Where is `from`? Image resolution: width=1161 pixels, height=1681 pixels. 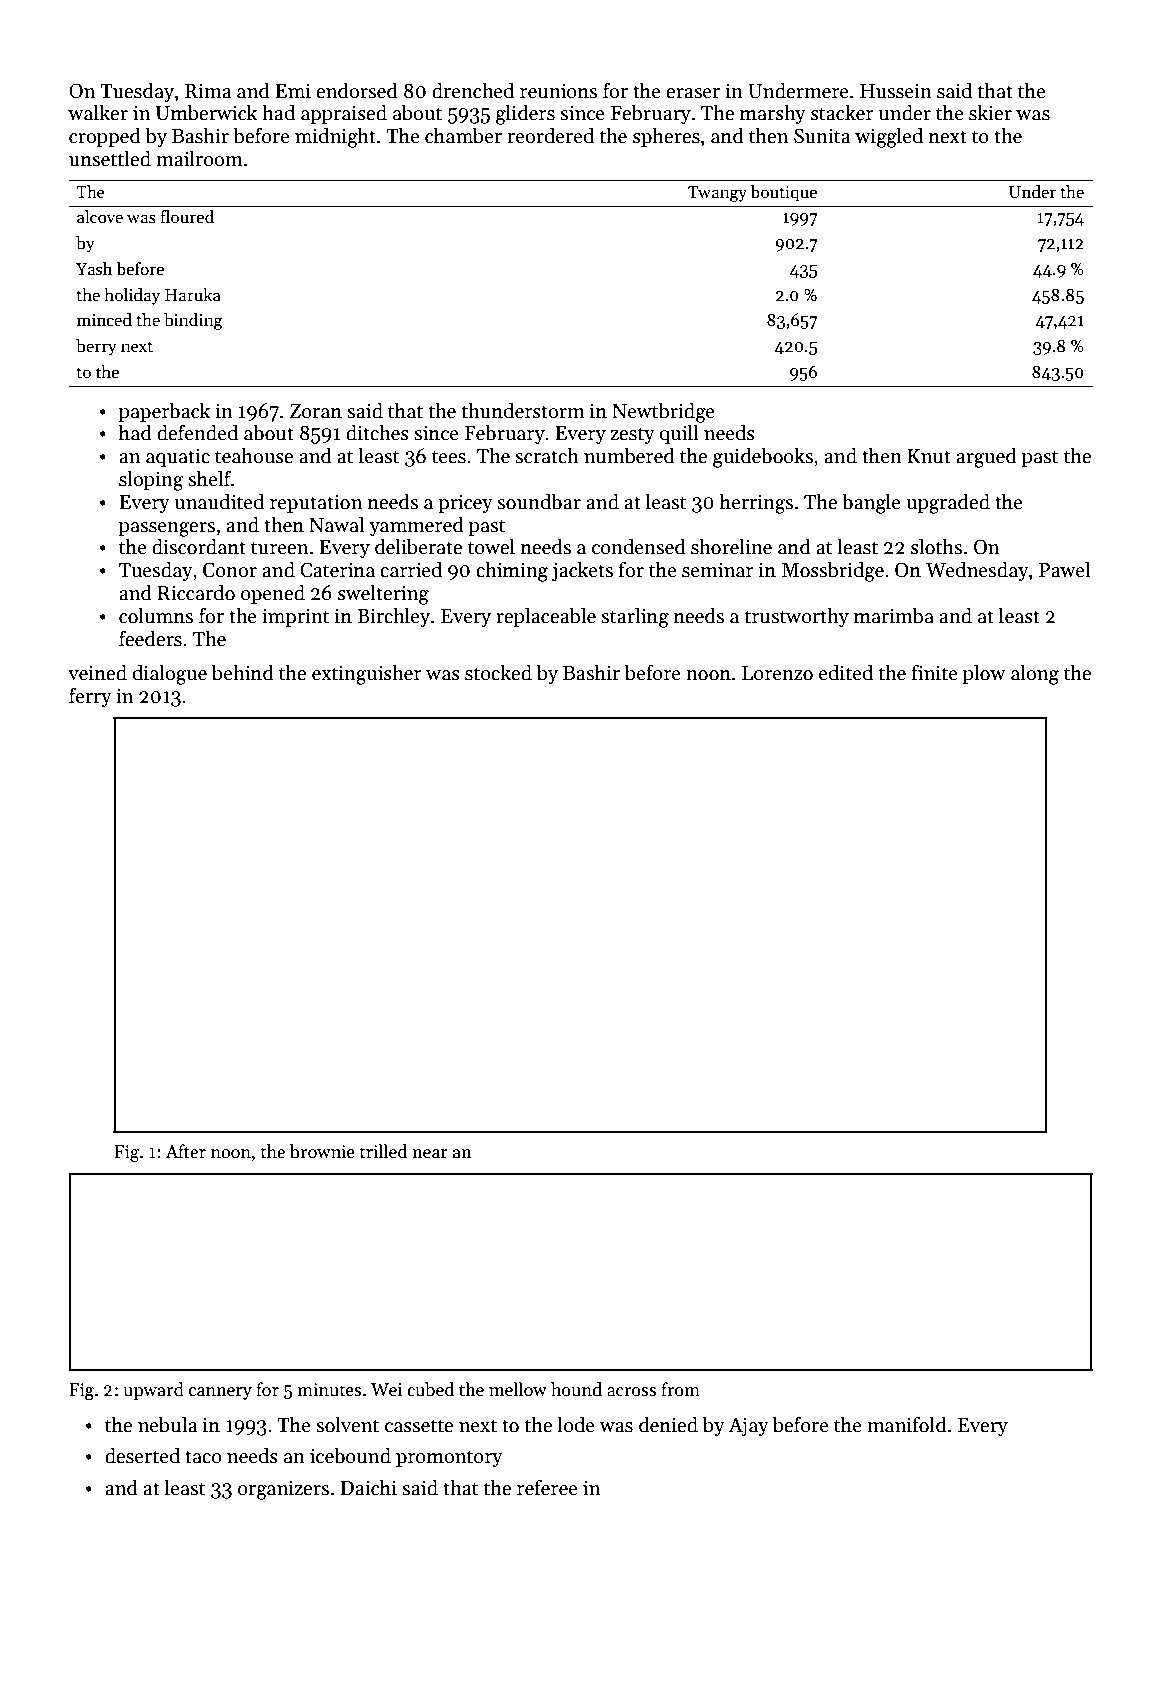 from is located at coordinates (680, 1389).
